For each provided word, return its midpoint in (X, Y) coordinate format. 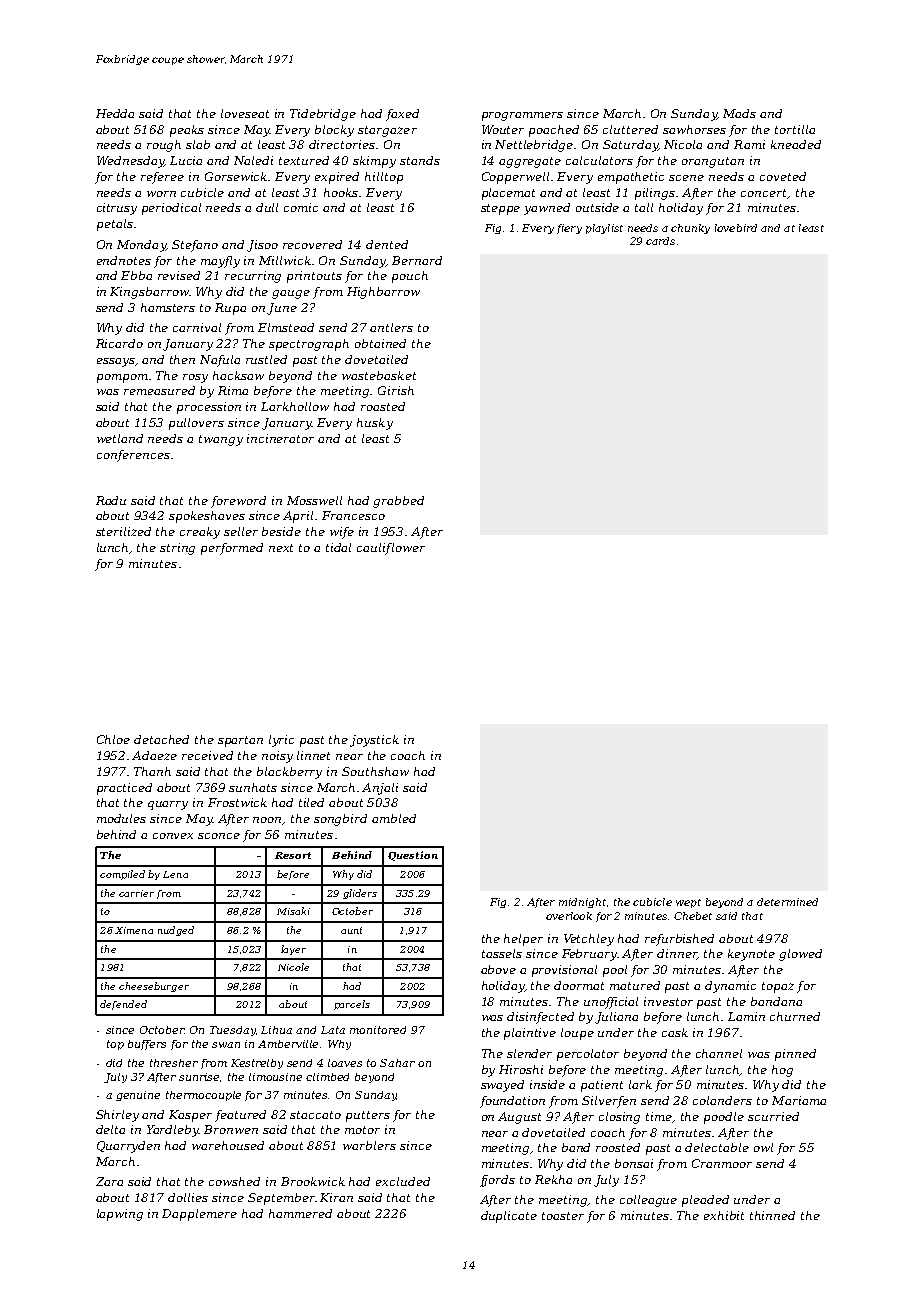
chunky (690, 229)
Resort (293, 855)
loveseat (245, 113)
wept (688, 903)
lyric (281, 741)
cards (660, 241)
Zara (109, 1181)
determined (787, 902)
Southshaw (375, 771)
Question (413, 856)
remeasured (159, 390)
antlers (391, 327)
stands (420, 160)
